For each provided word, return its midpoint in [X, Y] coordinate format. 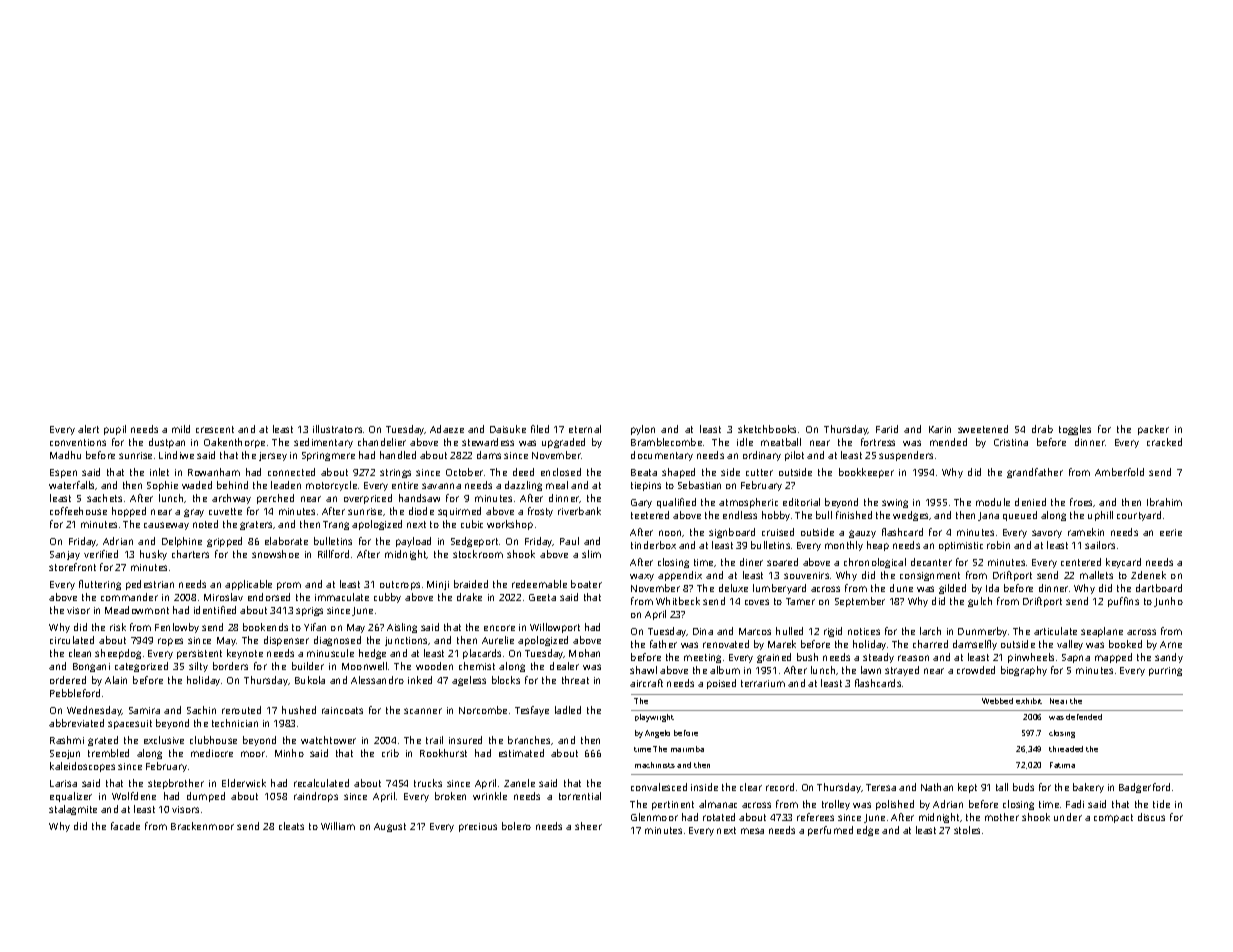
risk [118, 627]
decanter [931, 562]
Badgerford [1144, 788]
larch [930, 631]
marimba [687, 749]
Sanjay [65, 555]
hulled [789, 631]
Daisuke [508, 429]
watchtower [328, 740]
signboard [732, 533]
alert [88, 429]
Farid [887, 429]
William [338, 826]
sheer [588, 826]
